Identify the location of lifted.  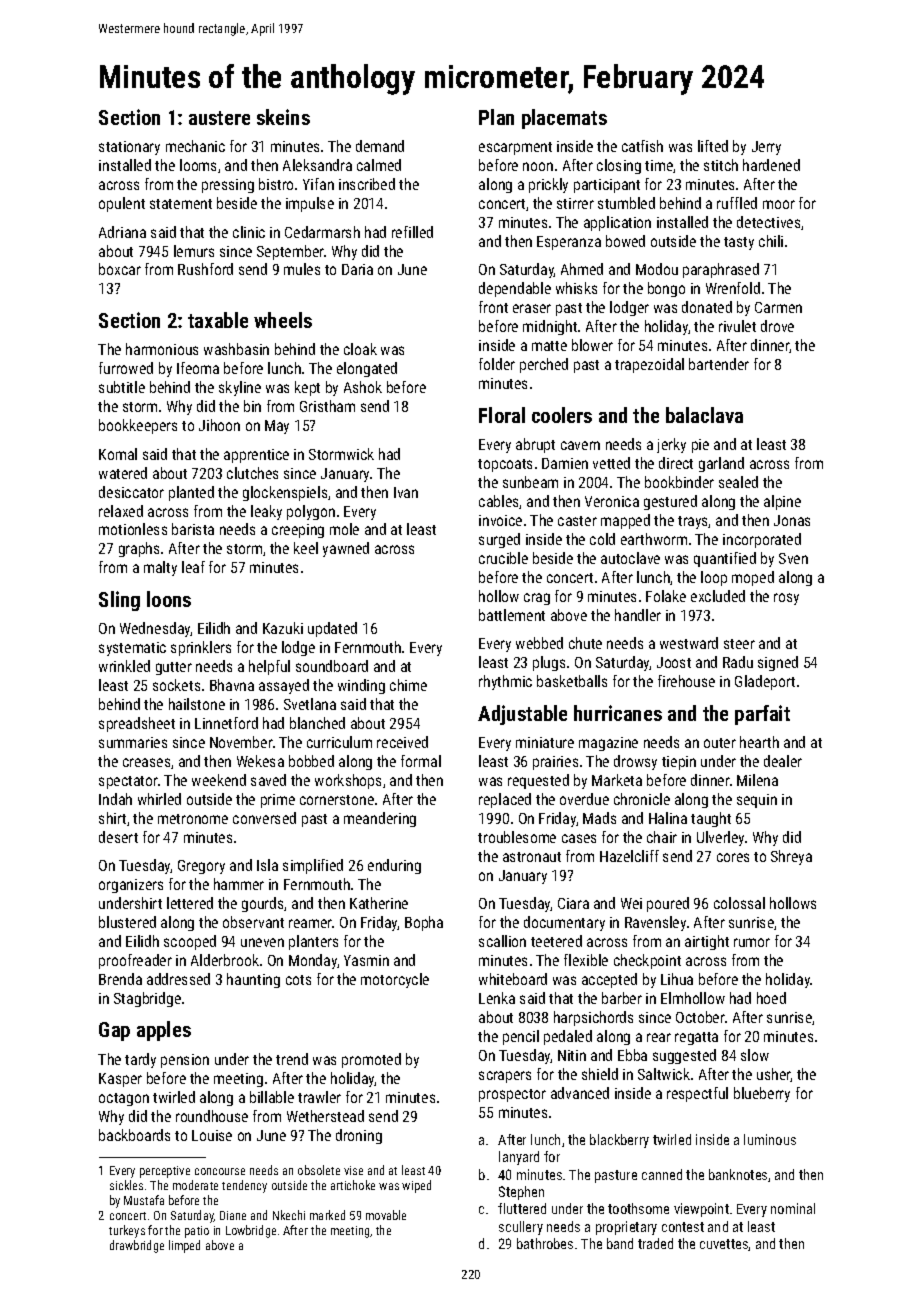
(713, 146).
